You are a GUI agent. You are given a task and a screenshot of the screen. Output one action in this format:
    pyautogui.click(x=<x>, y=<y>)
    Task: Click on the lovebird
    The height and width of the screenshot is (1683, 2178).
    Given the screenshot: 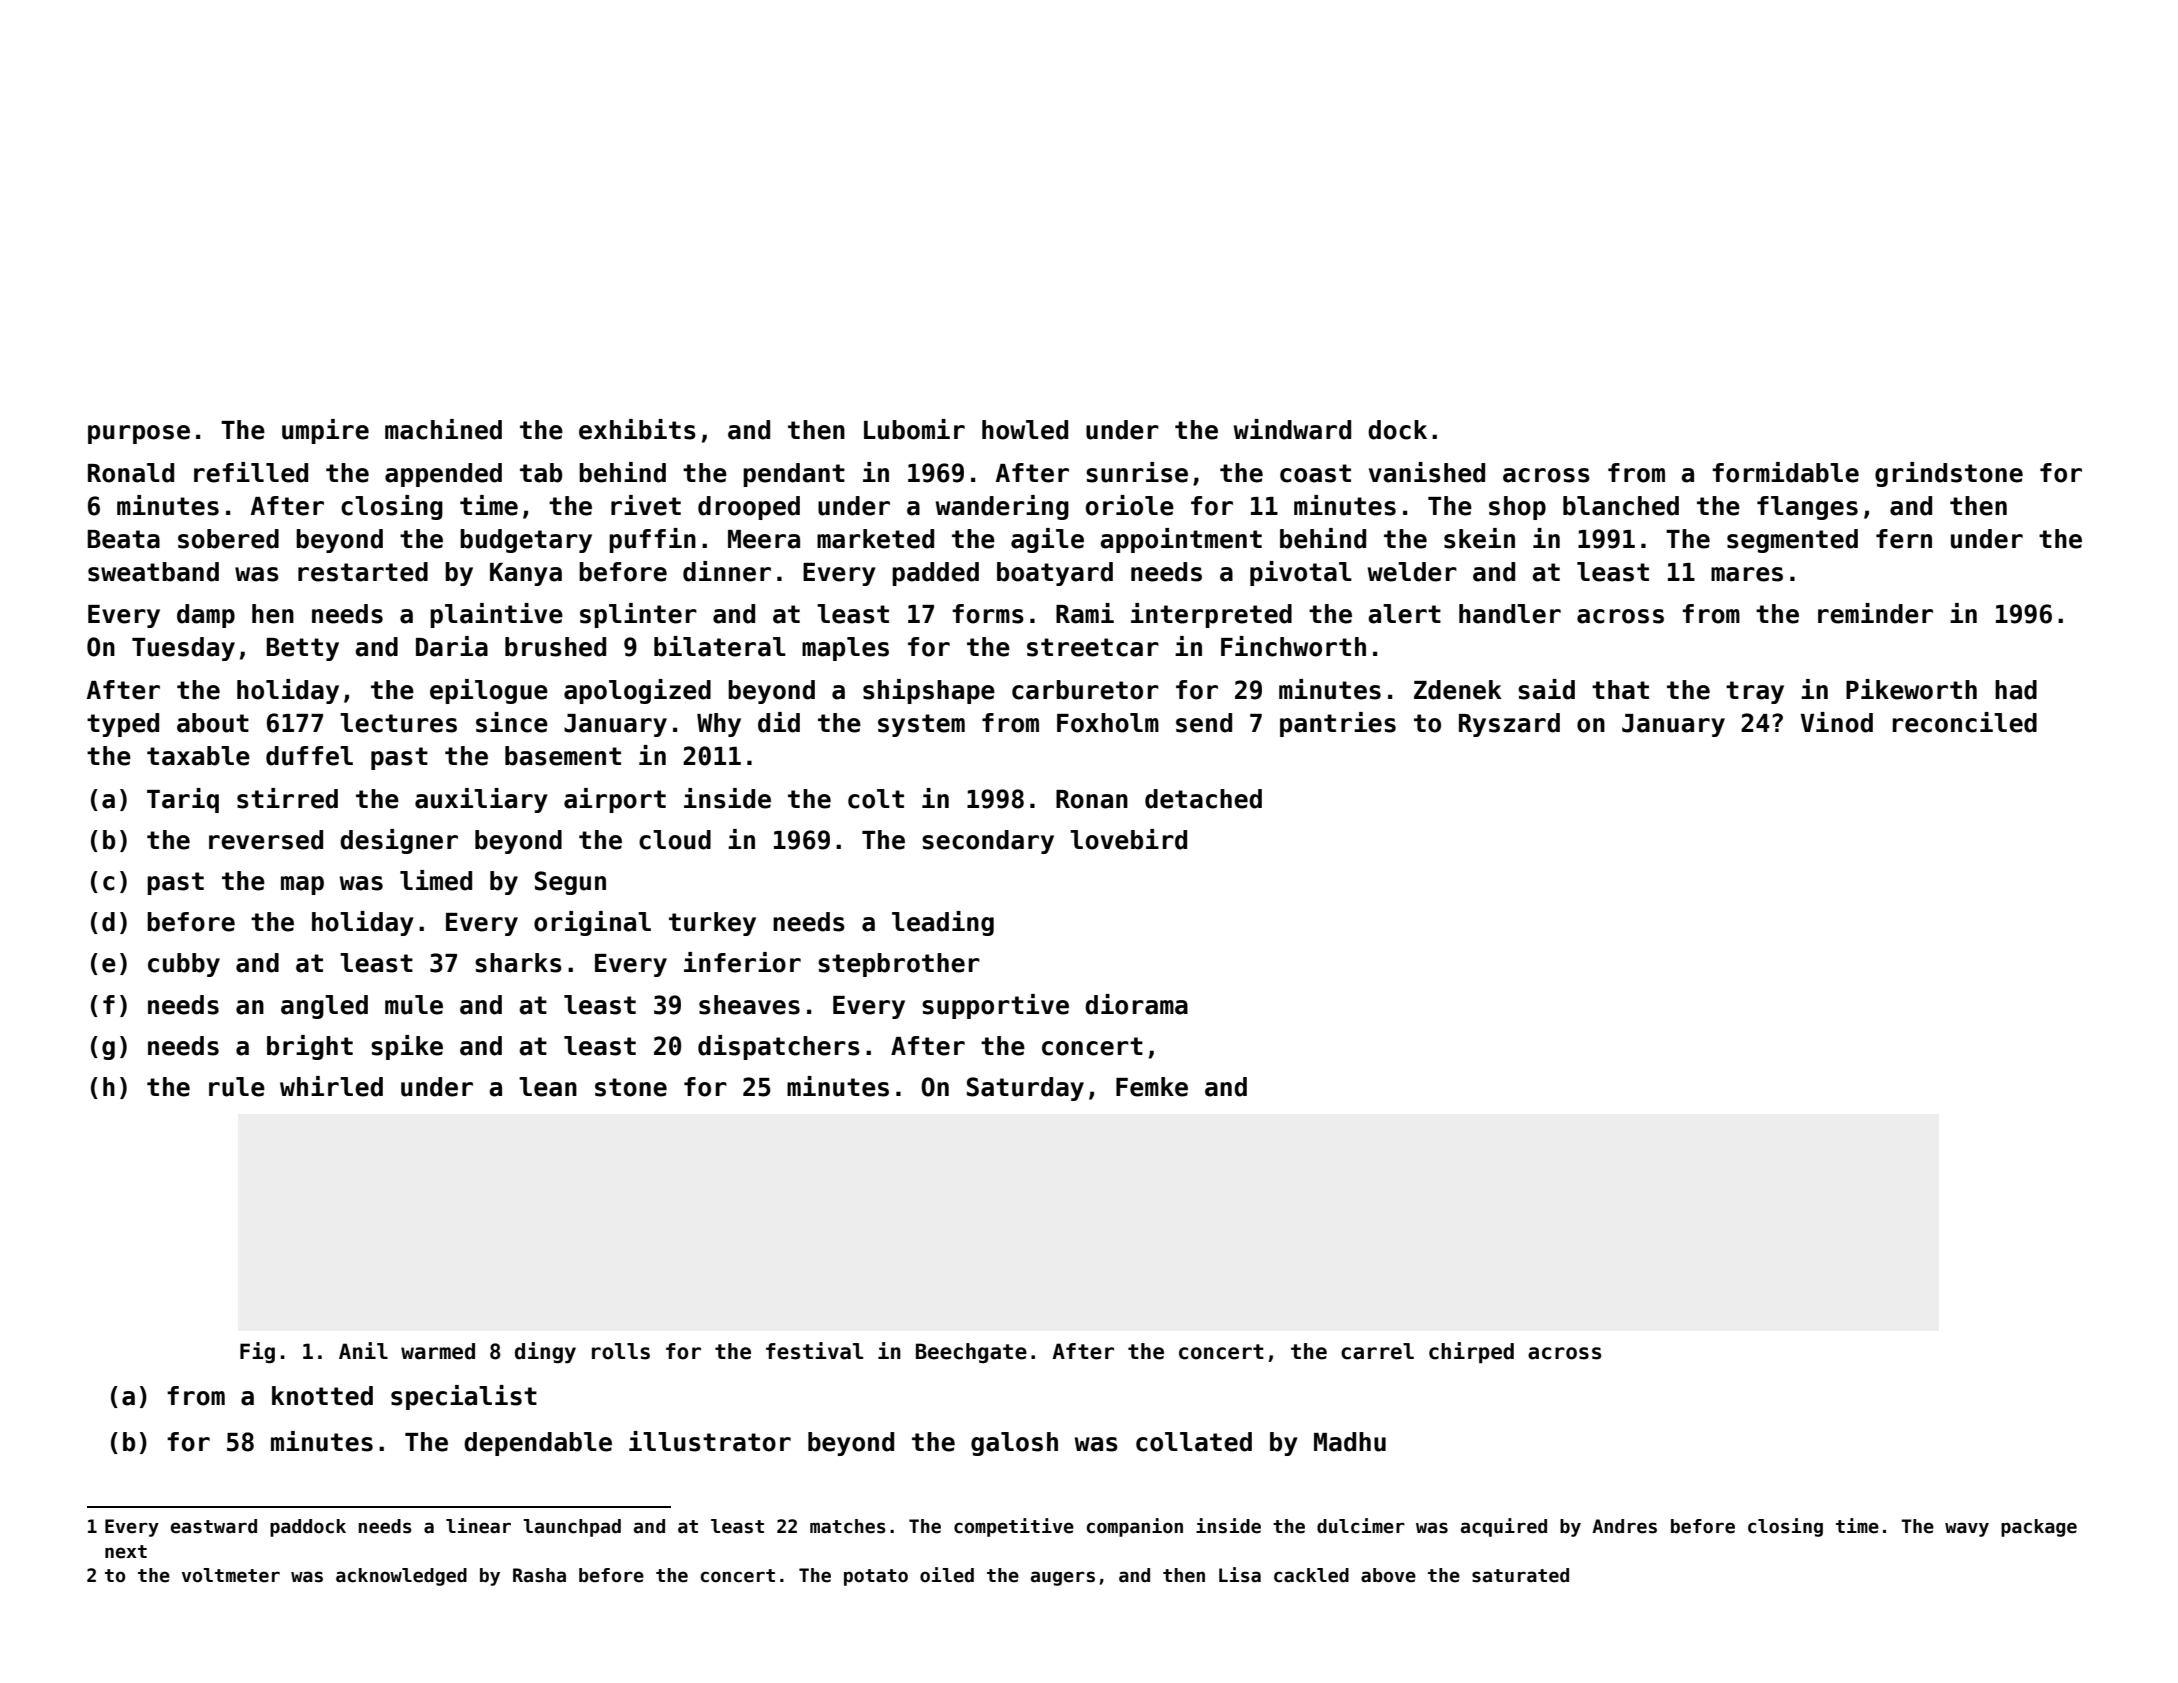 What is the action you would take?
    pyautogui.click(x=1128, y=839)
